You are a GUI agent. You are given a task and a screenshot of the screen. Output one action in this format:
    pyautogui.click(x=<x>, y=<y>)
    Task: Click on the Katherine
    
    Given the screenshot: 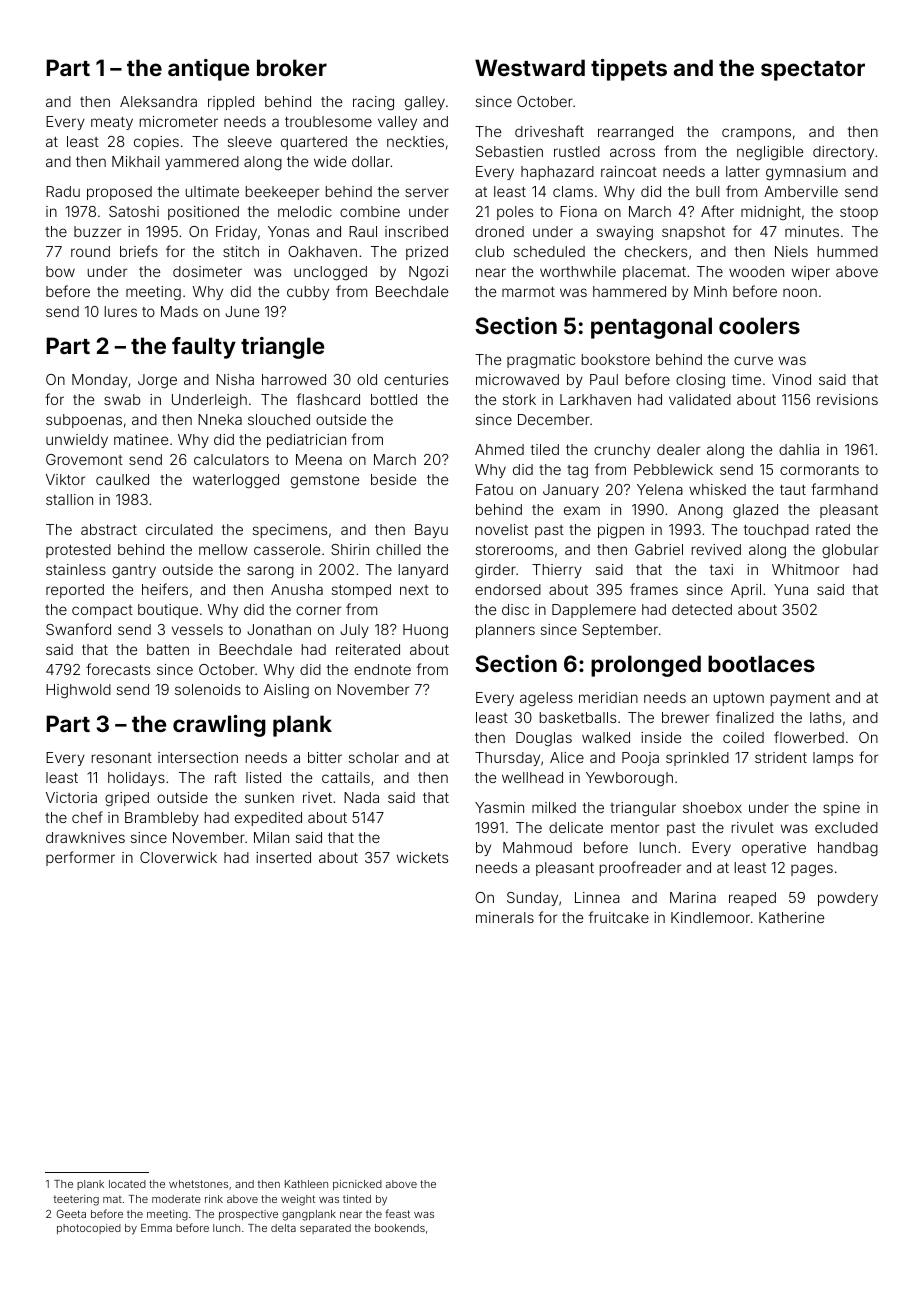 What is the action you would take?
    pyautogui.click(x=791, y=917)
